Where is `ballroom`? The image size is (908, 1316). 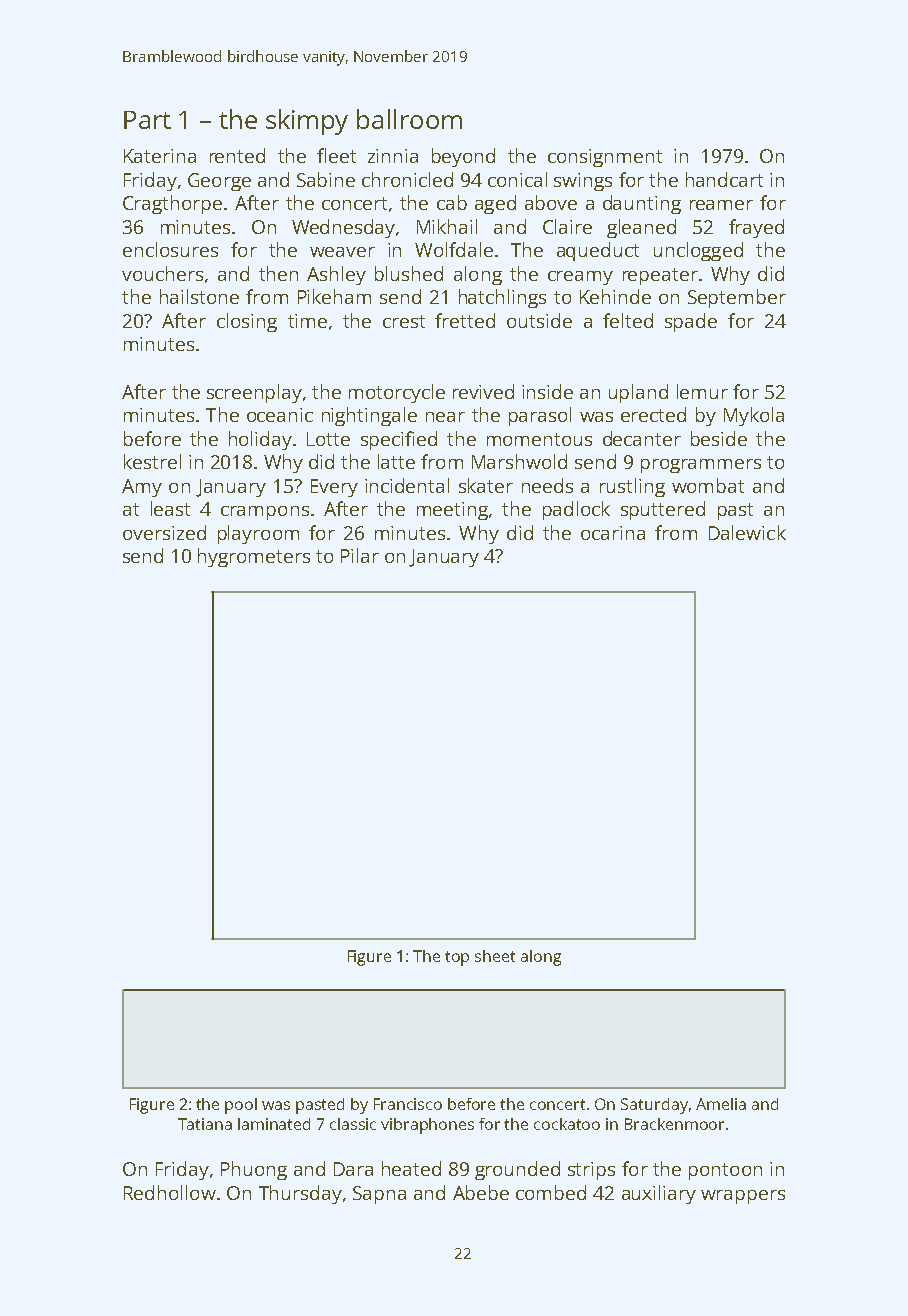 ballroom is located at coordinates (409, 119).
